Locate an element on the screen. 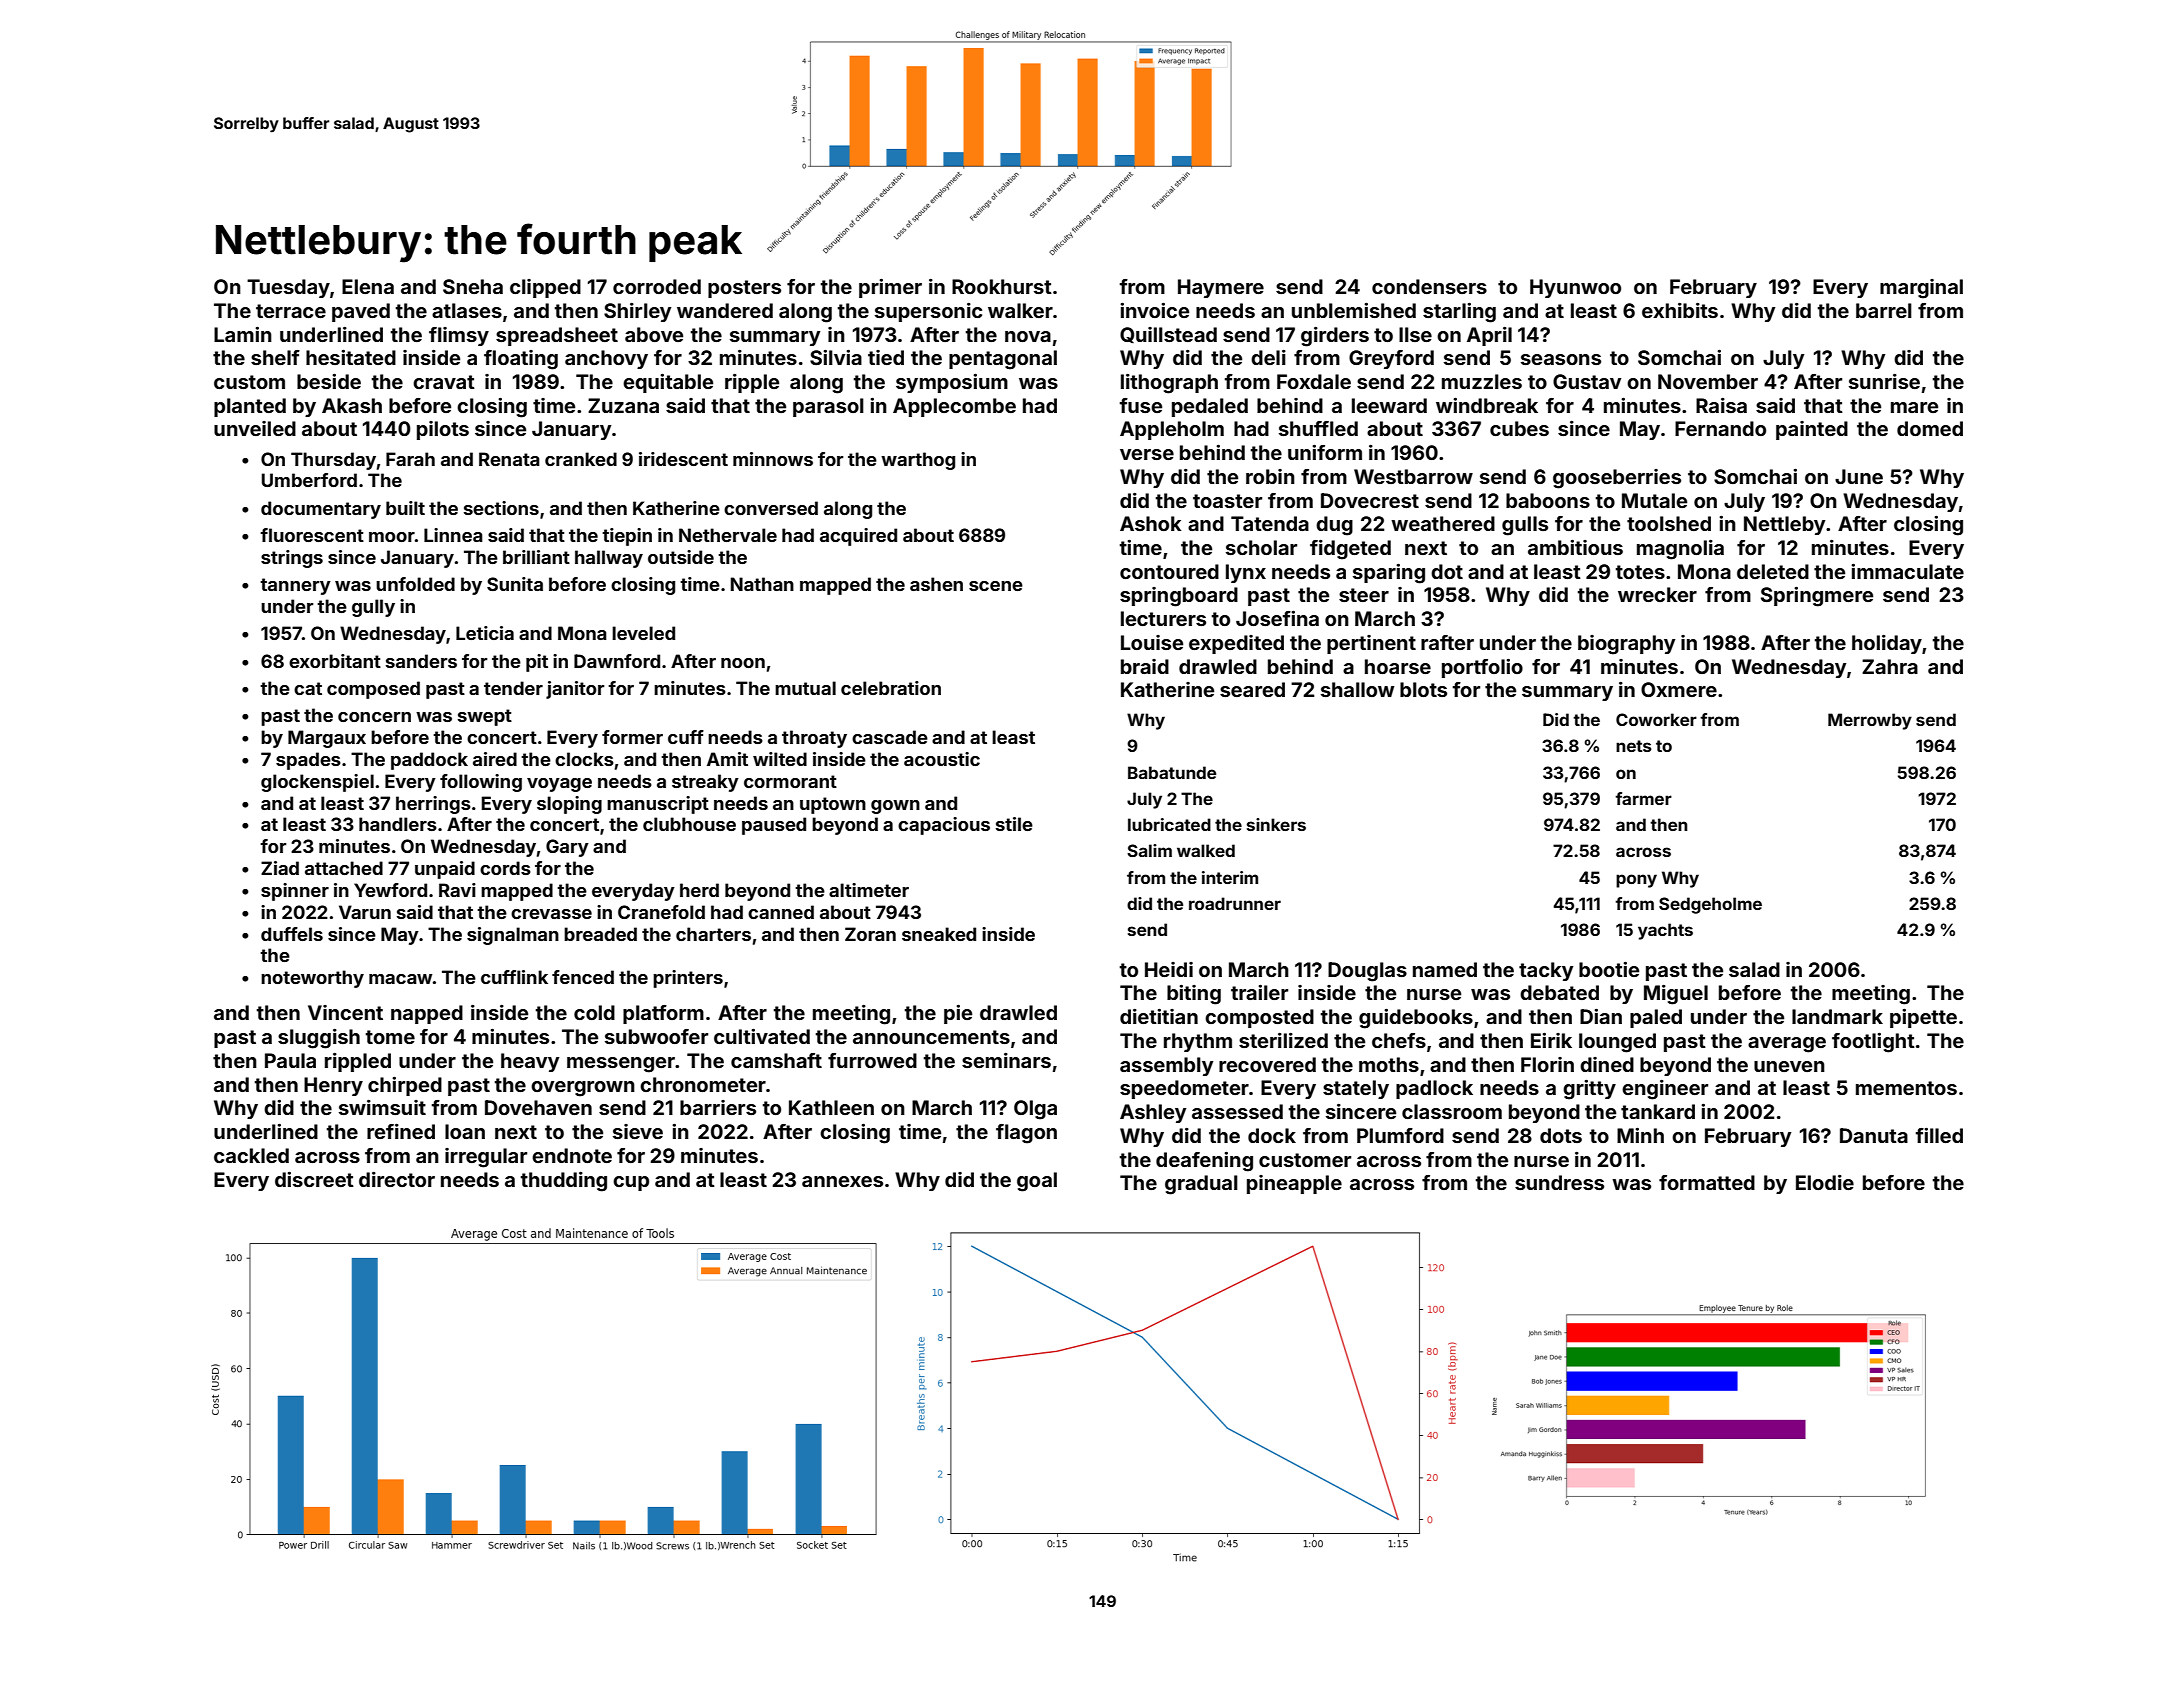 This screenshot has height=1683, width=2178. seared is located at coordinates (1252, 689).
